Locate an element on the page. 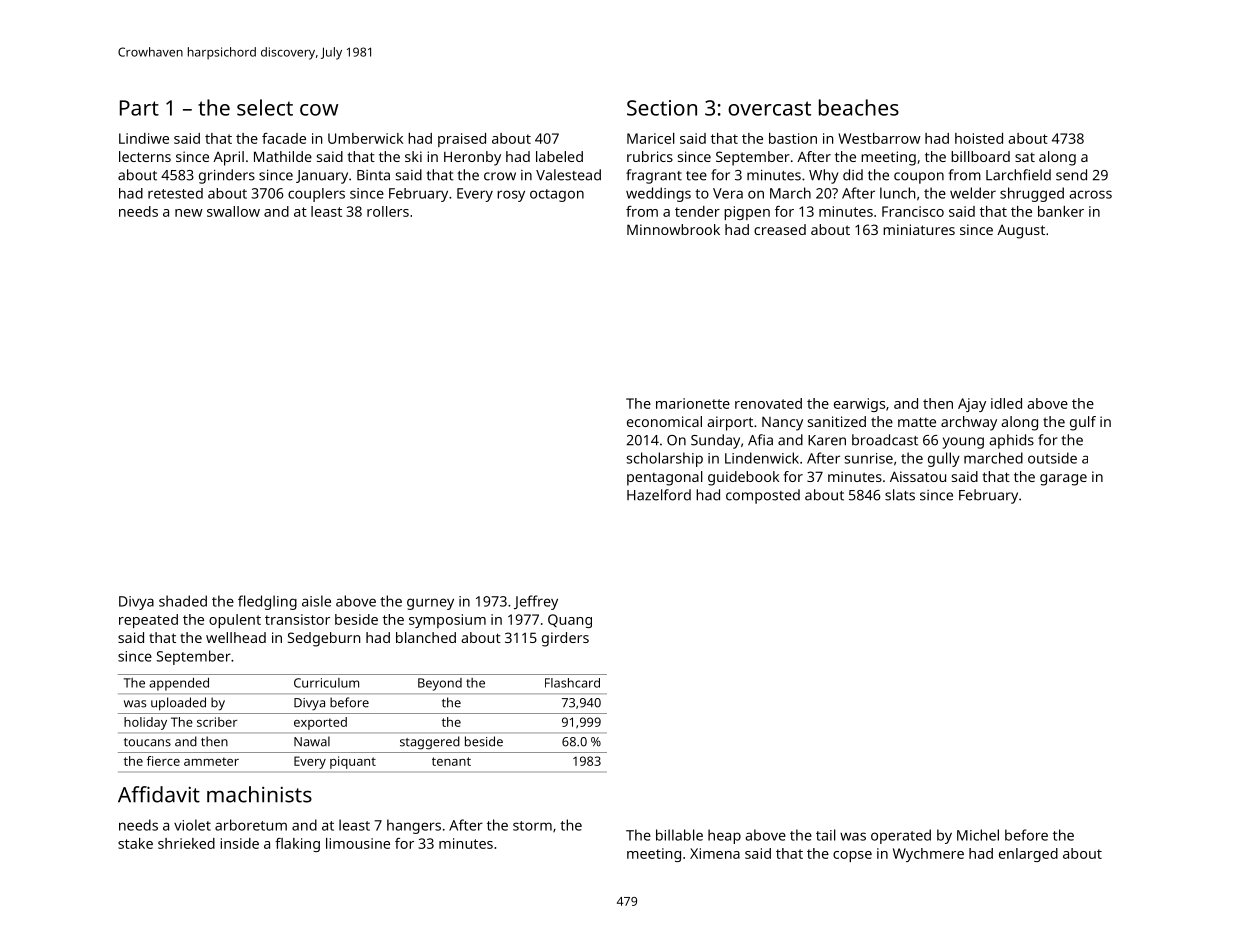 This document has height=952, width=1233. Umberwick is located at coordinates (365, 138).
